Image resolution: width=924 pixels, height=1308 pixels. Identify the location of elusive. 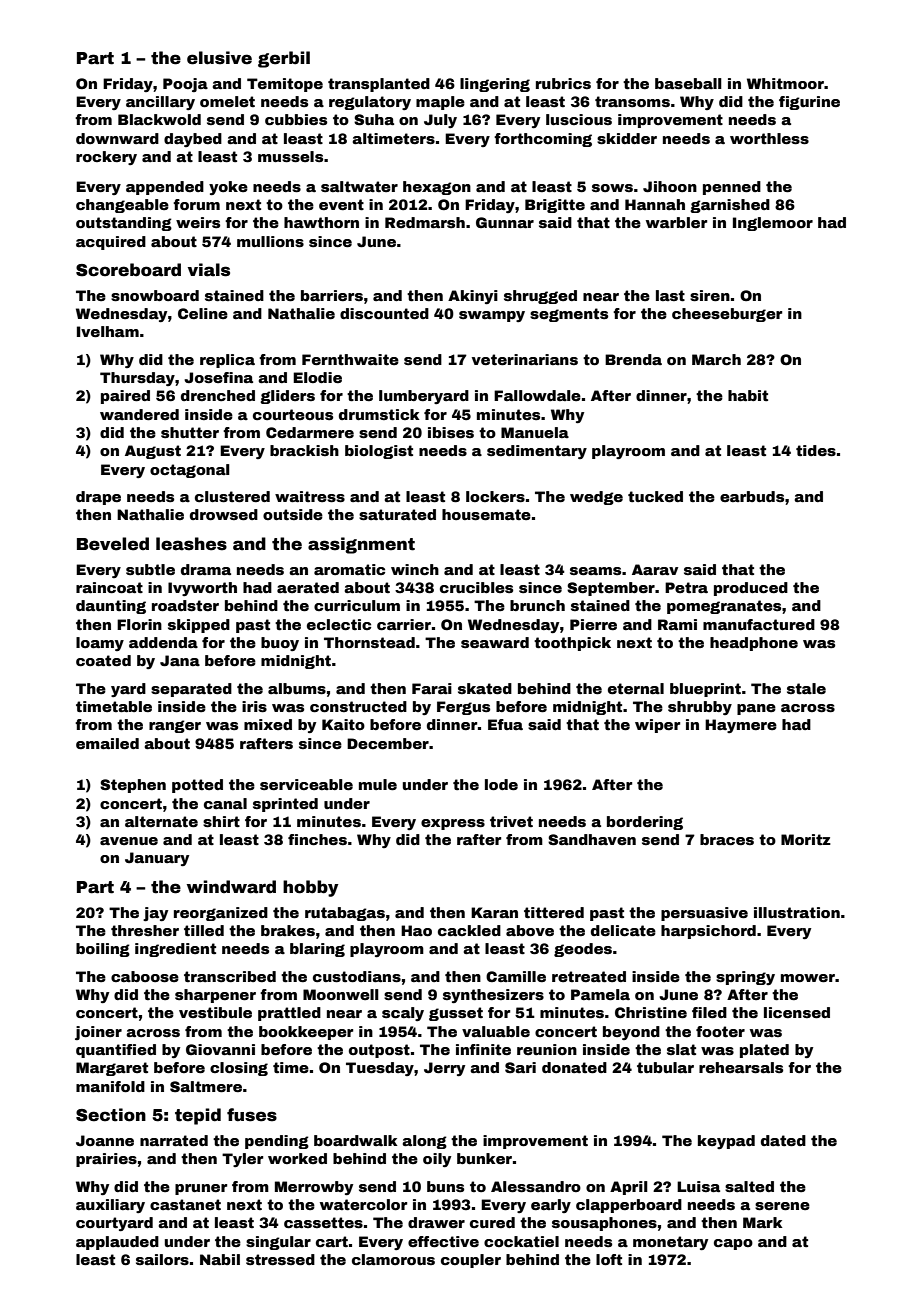
(219, 58).
